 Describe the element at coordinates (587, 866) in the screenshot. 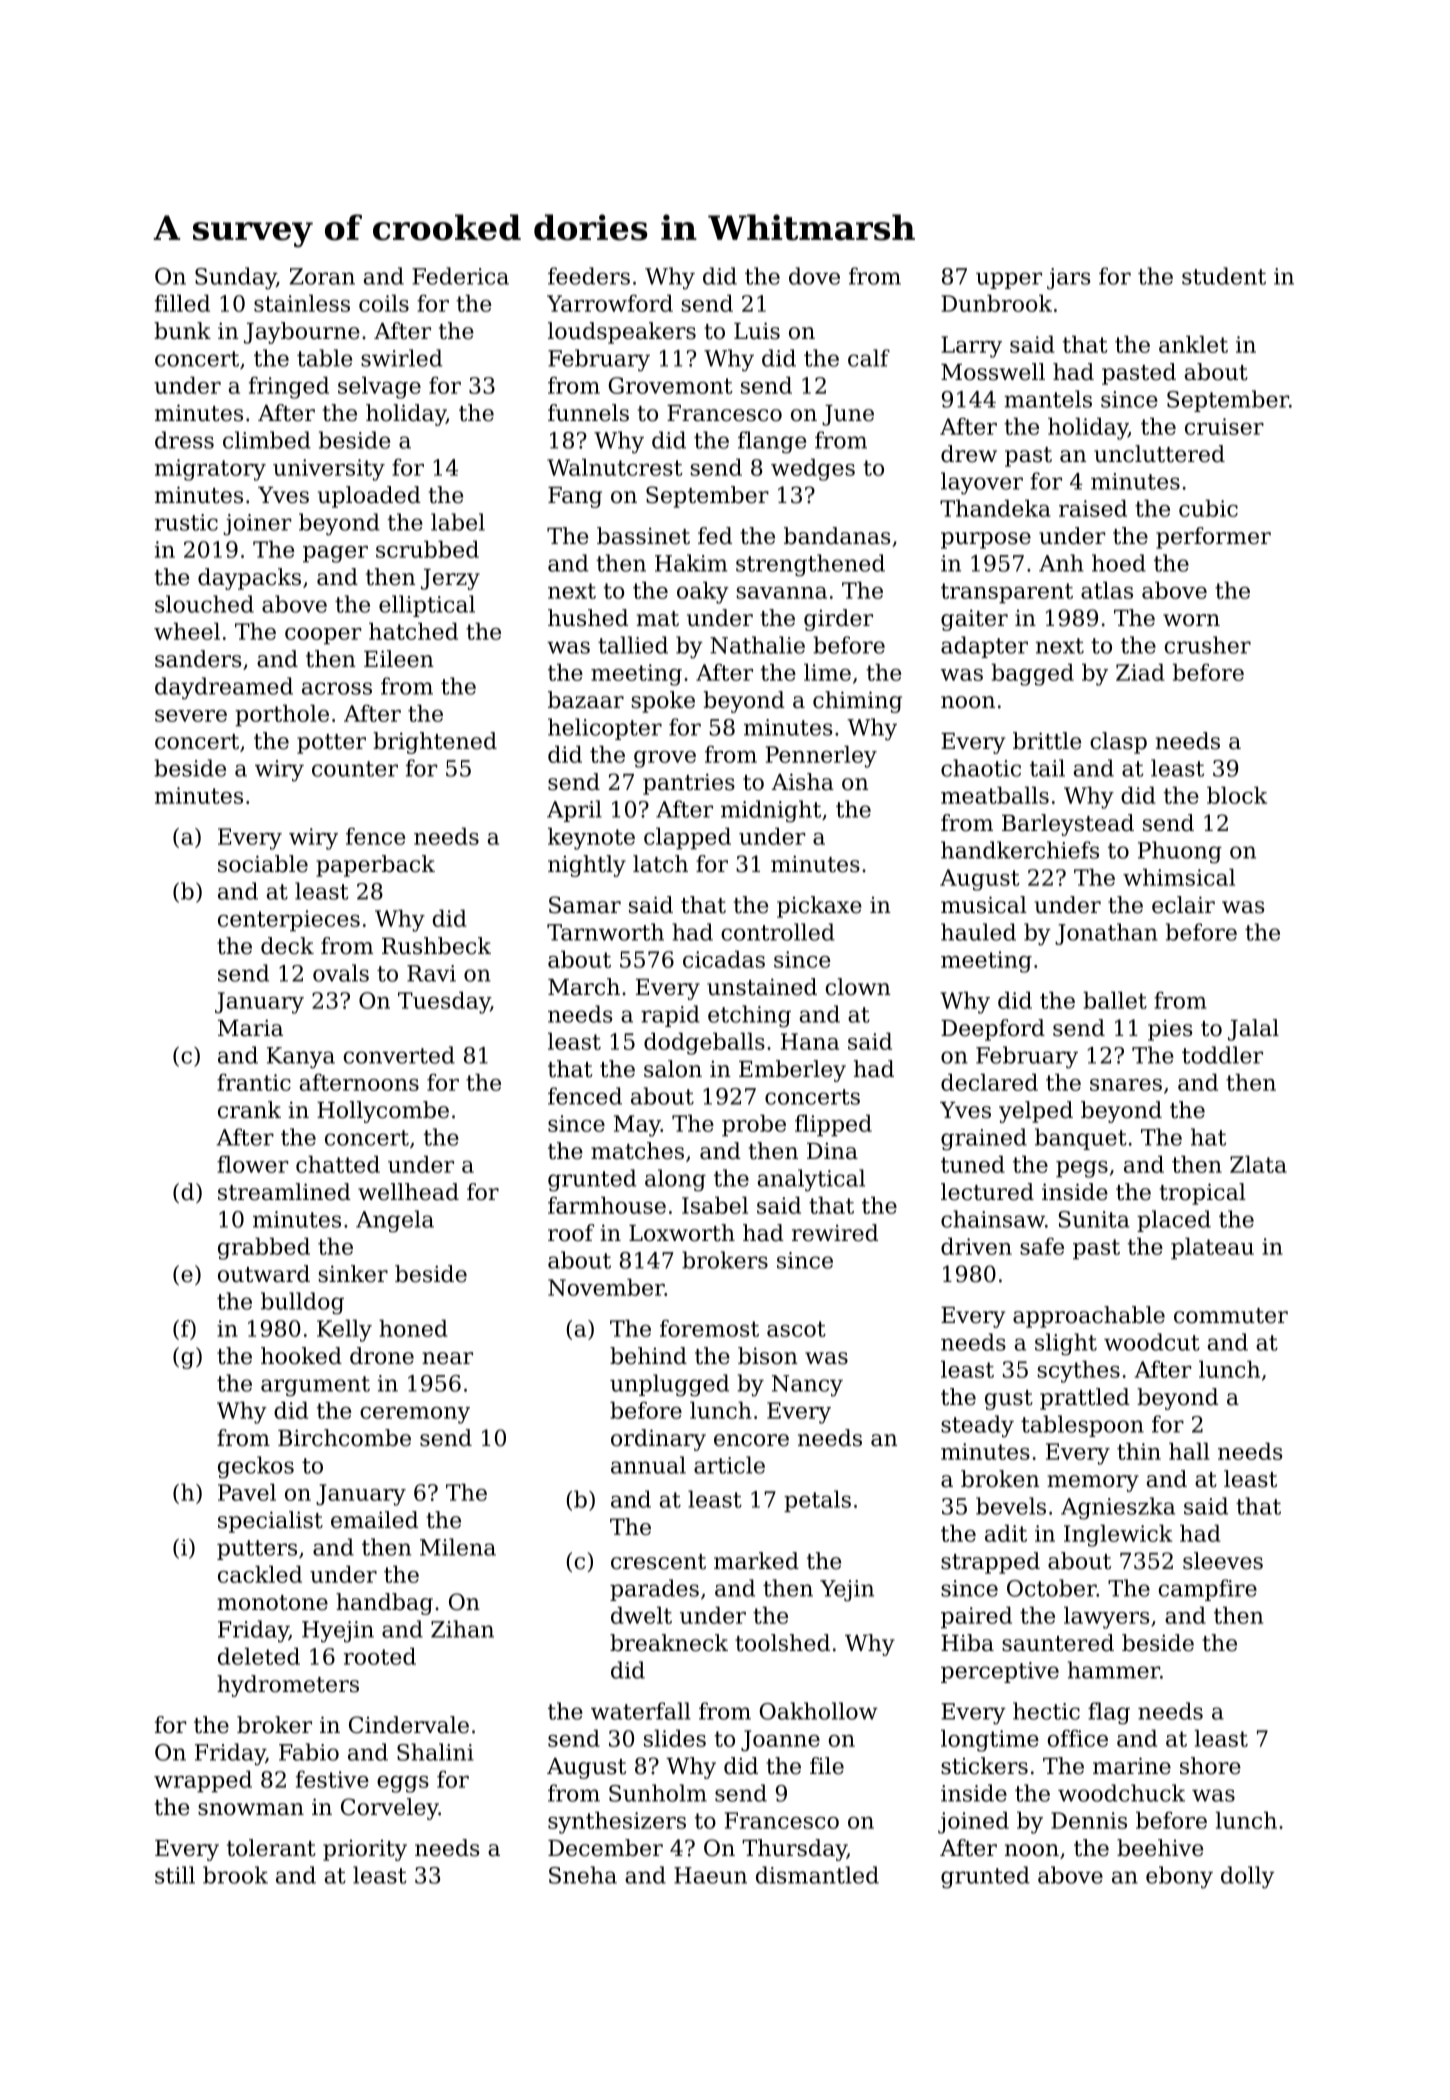

I see `nightly` at that location.
